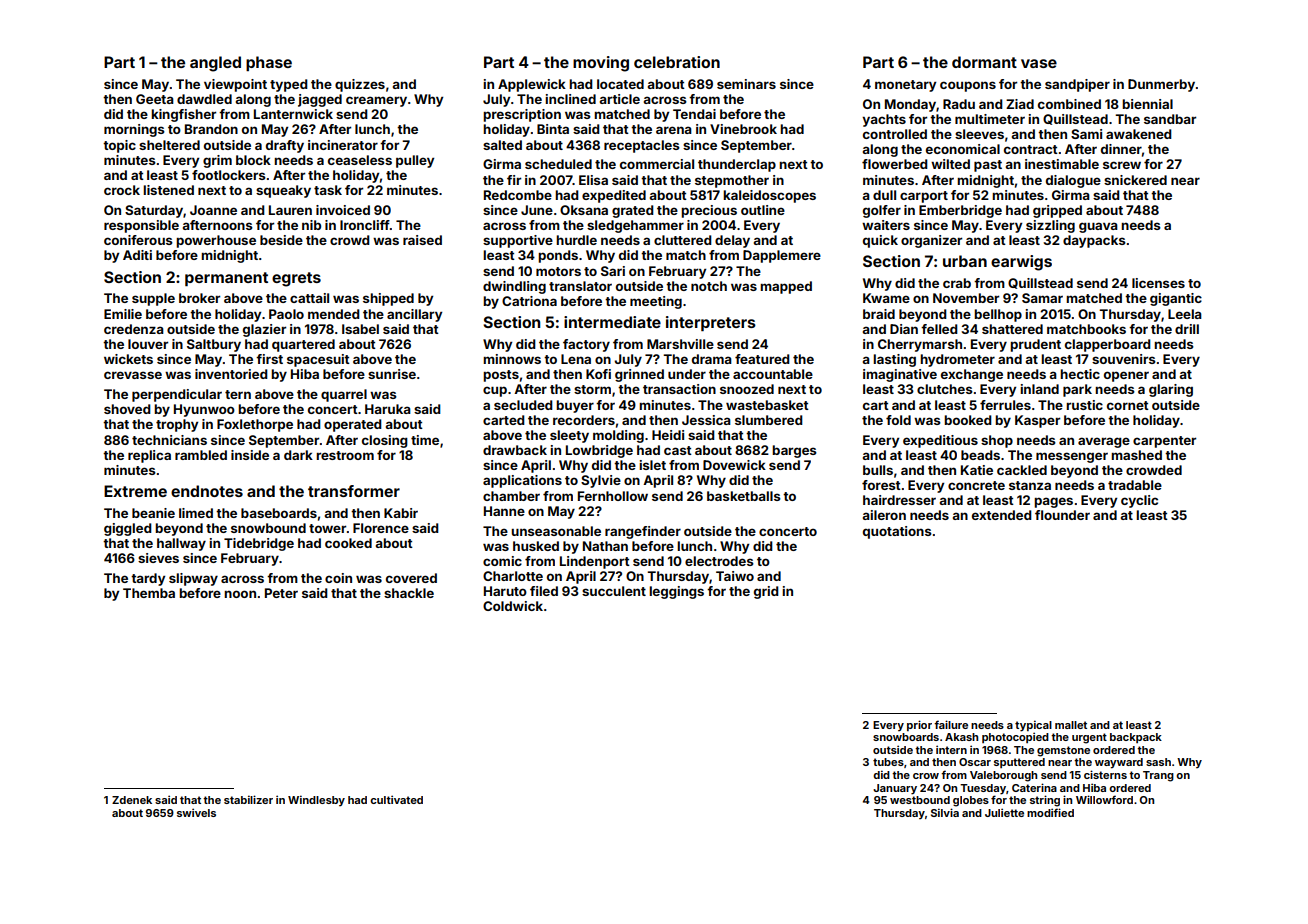 The height and width of the image is (924, 1308). Describe the element at coordinates (601, 64) in the image. I see `moving` at that location.
